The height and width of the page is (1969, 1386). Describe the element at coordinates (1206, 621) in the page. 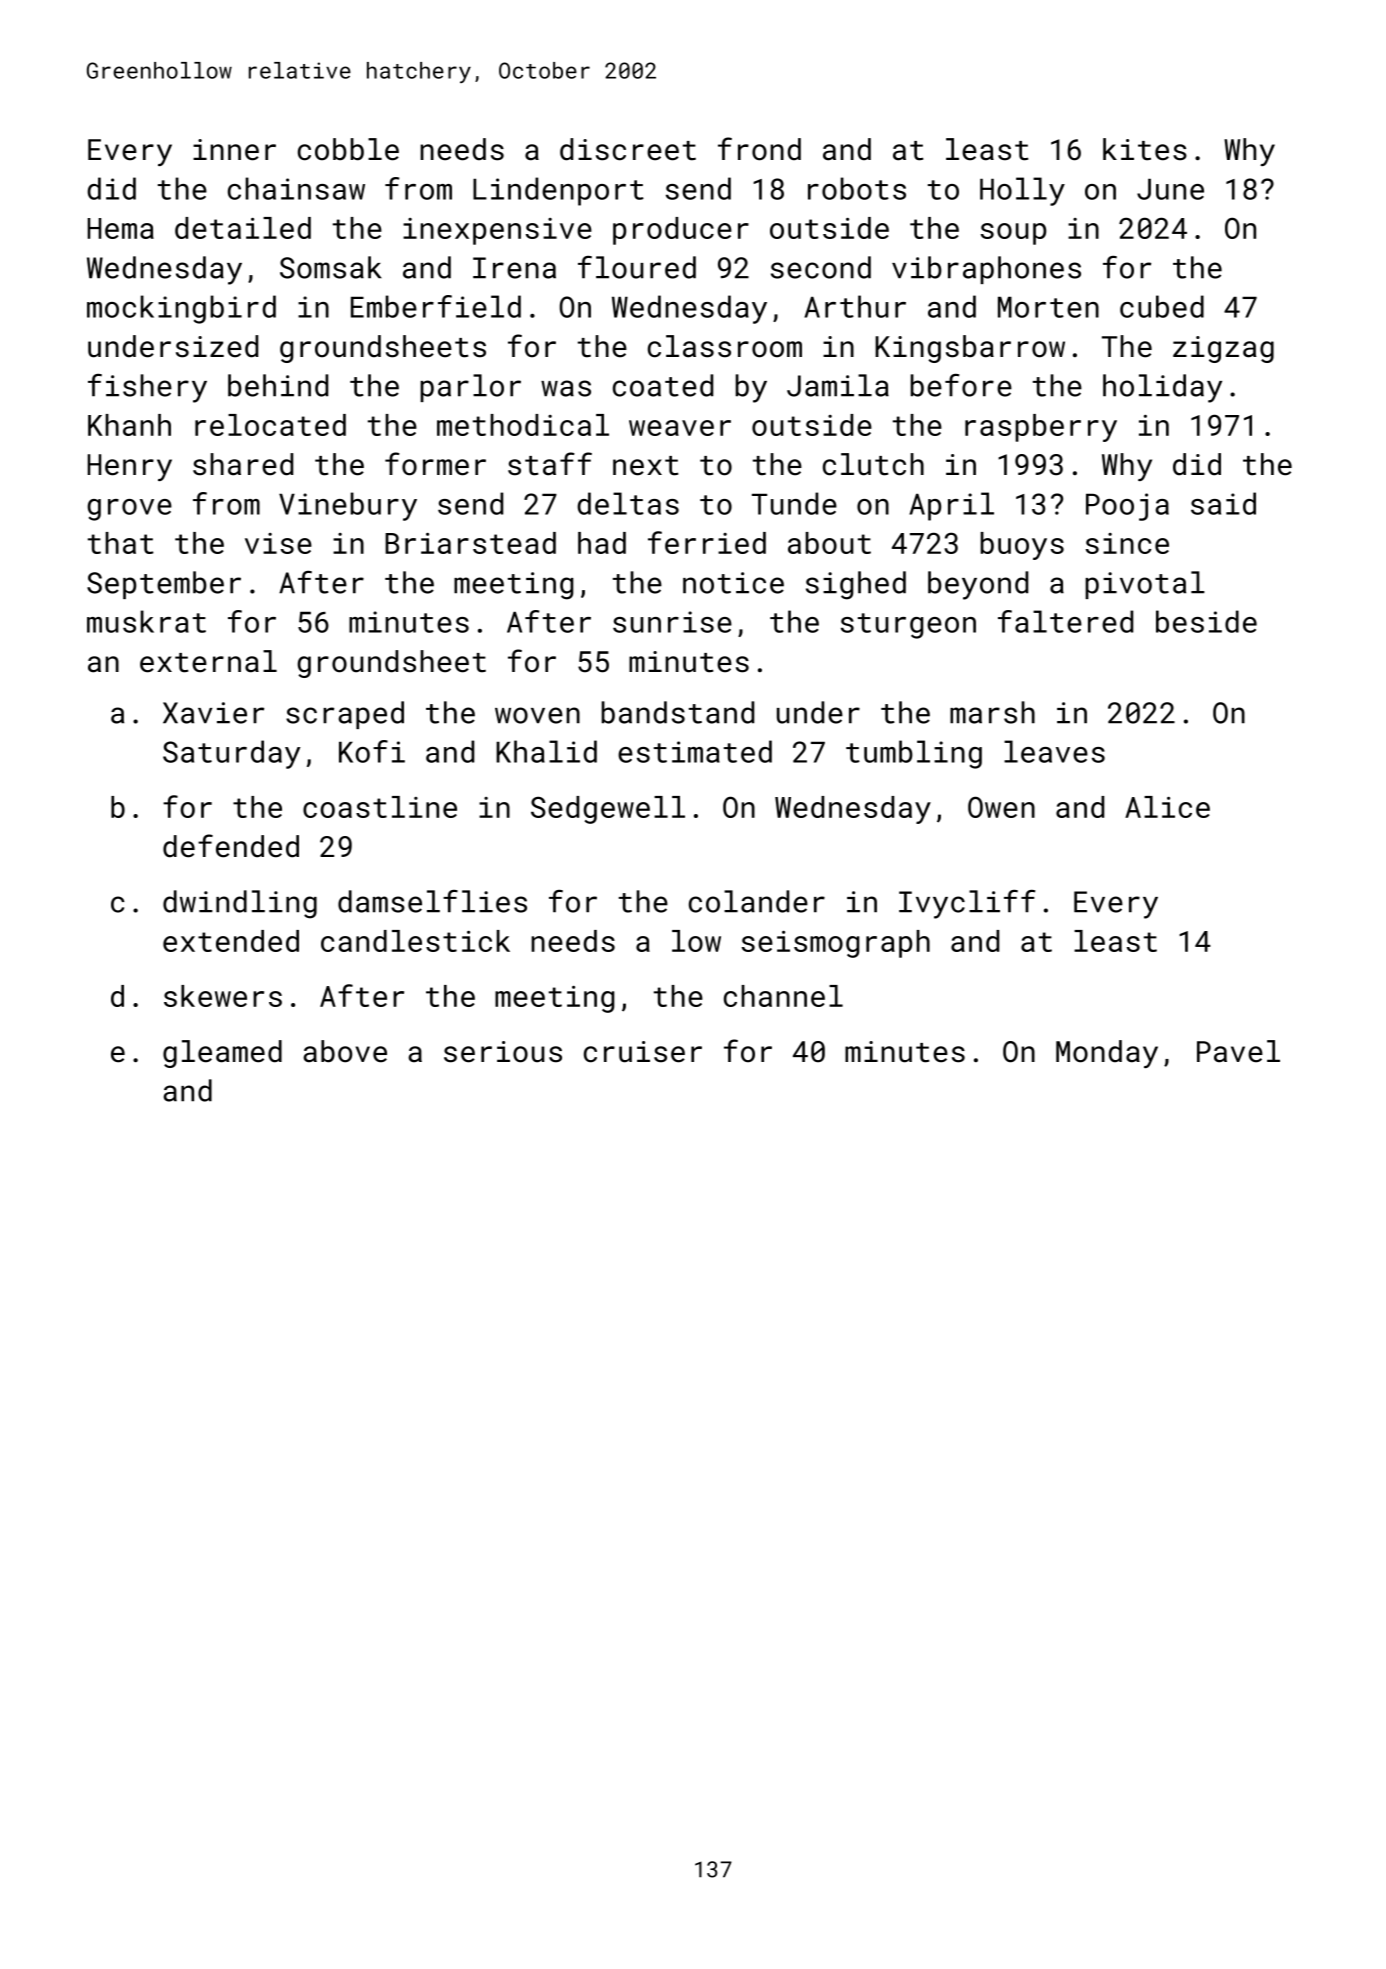

I see `beside` at that location.
